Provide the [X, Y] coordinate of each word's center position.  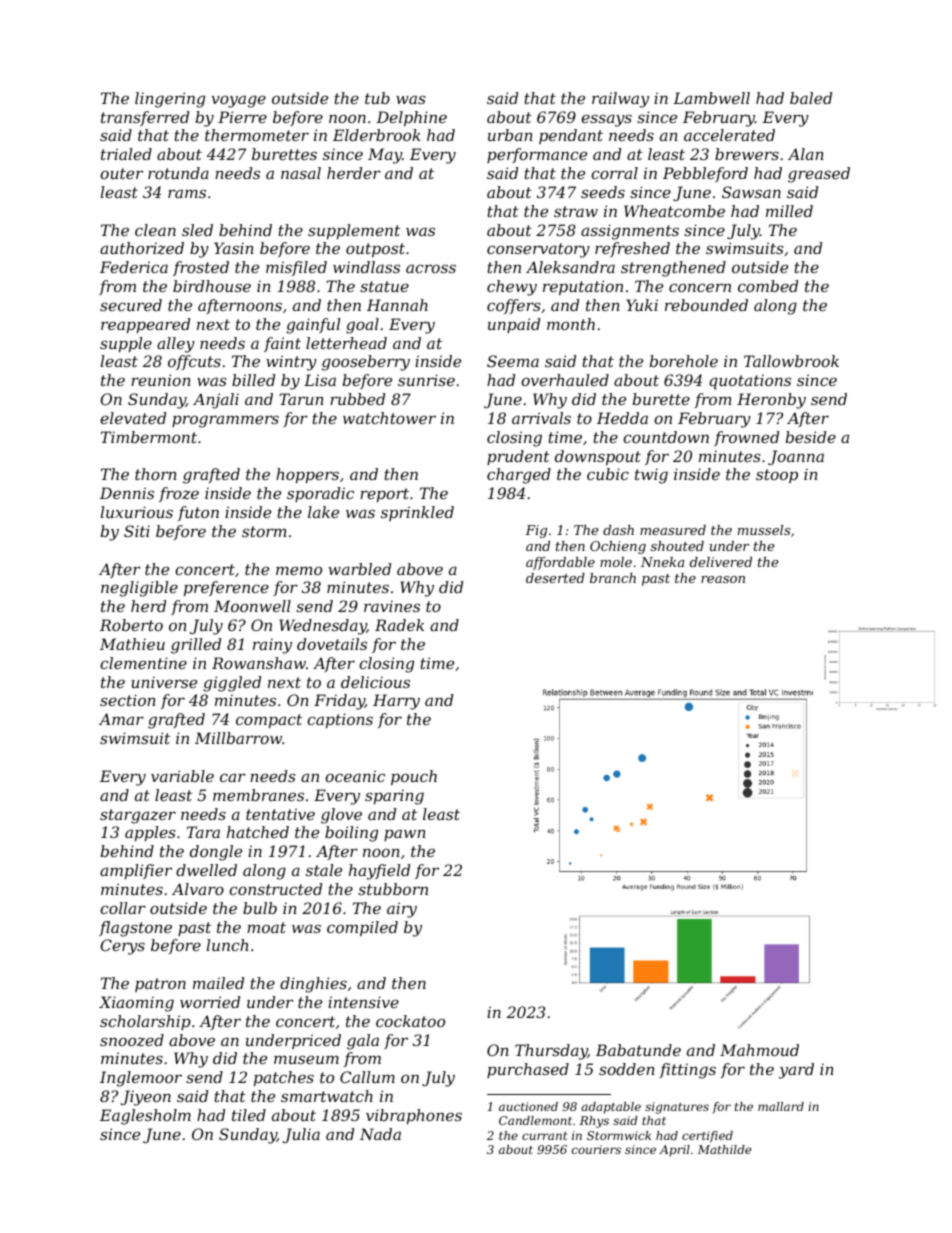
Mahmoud [759, 1050]
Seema [513, 361]
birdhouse [212, 286]
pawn [405, 835]
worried [210, 1002]
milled [789, 211]
